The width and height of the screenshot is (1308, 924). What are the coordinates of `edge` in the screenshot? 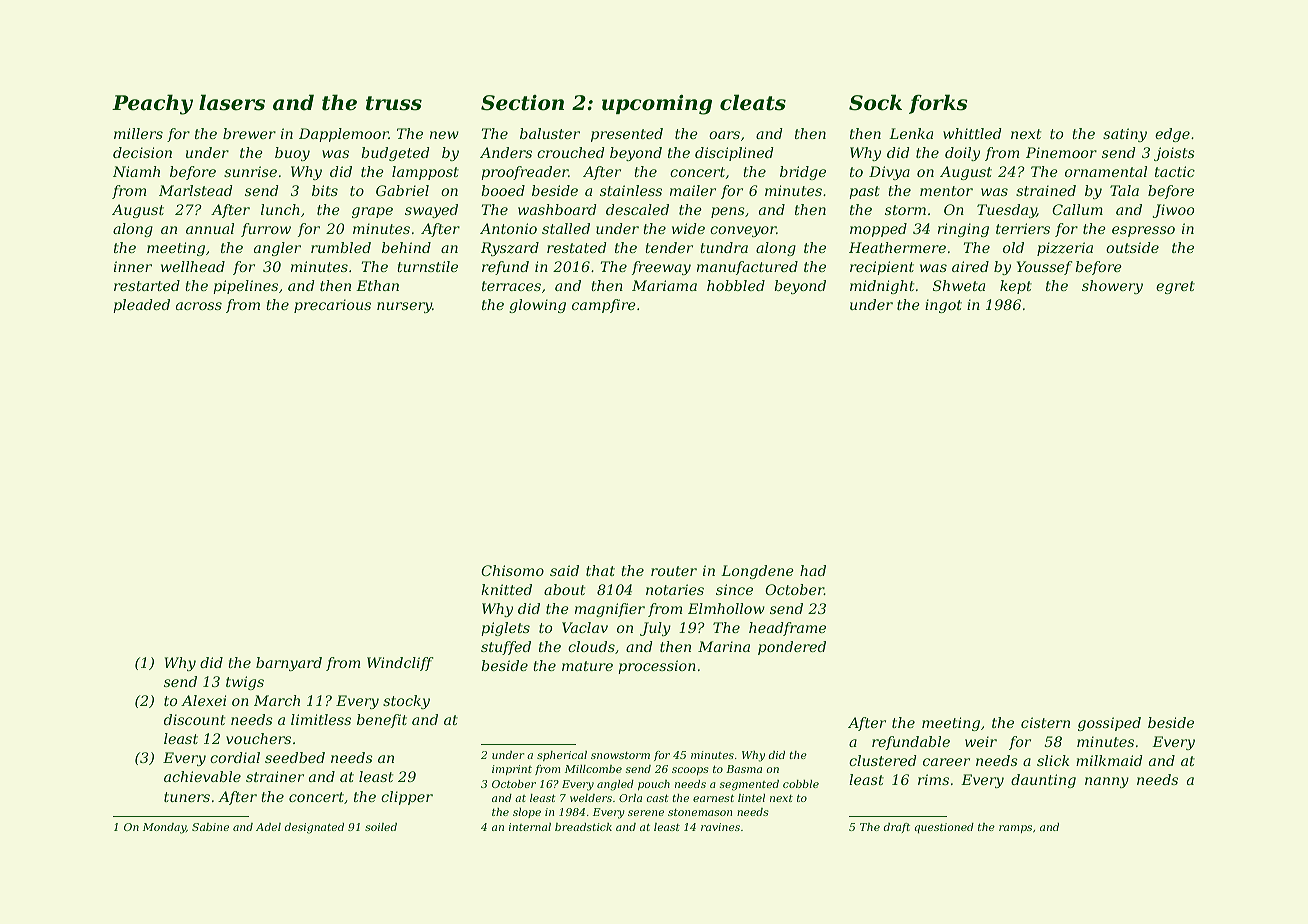 It's located at (1172, 135).
